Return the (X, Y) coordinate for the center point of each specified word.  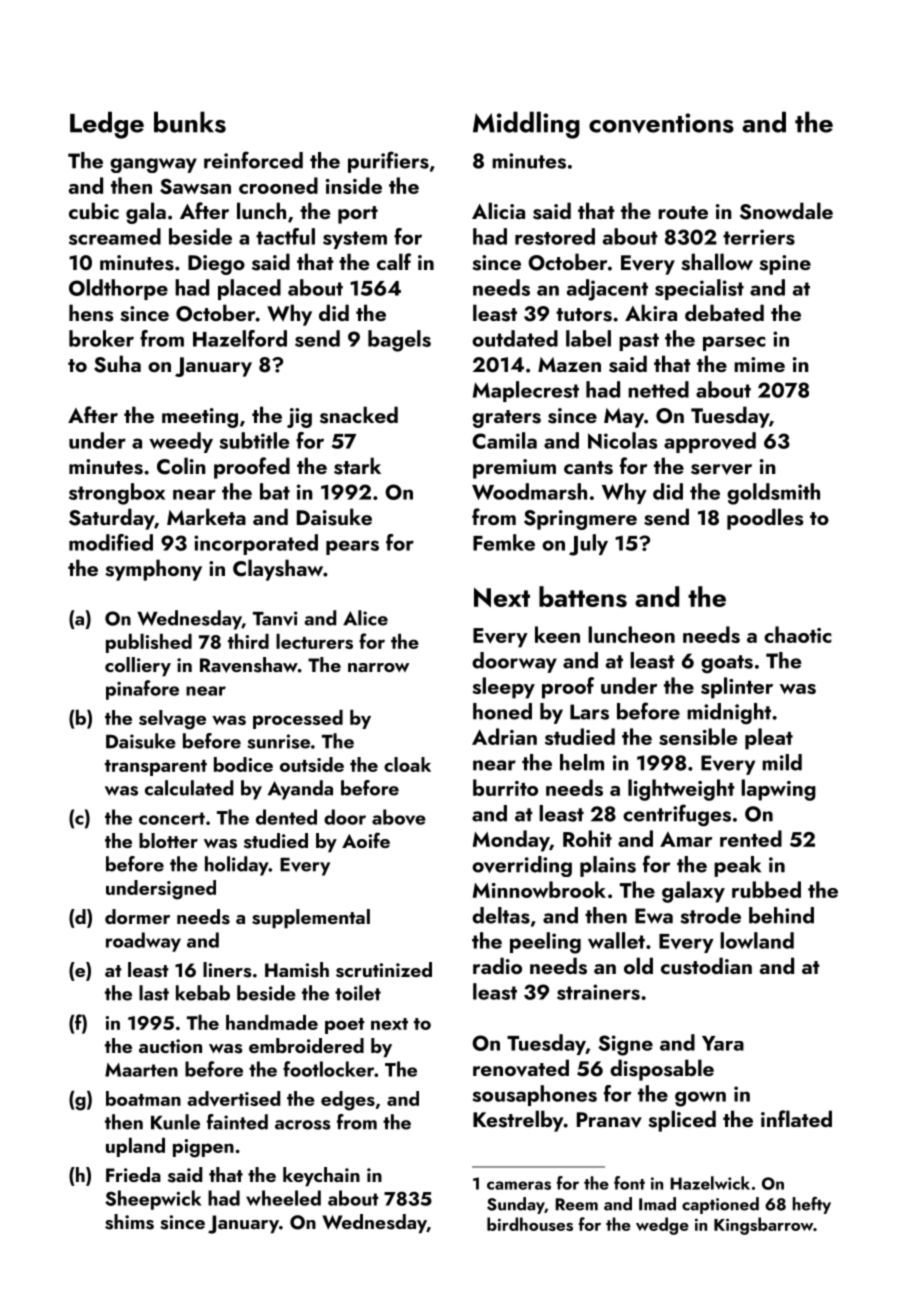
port (358, 215)
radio (497, 965)
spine (785, 265)
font (629, 1183)
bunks (190, 122)
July (588, 545)
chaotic (798, 634)
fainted (237, 1122)
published (149, 643)
